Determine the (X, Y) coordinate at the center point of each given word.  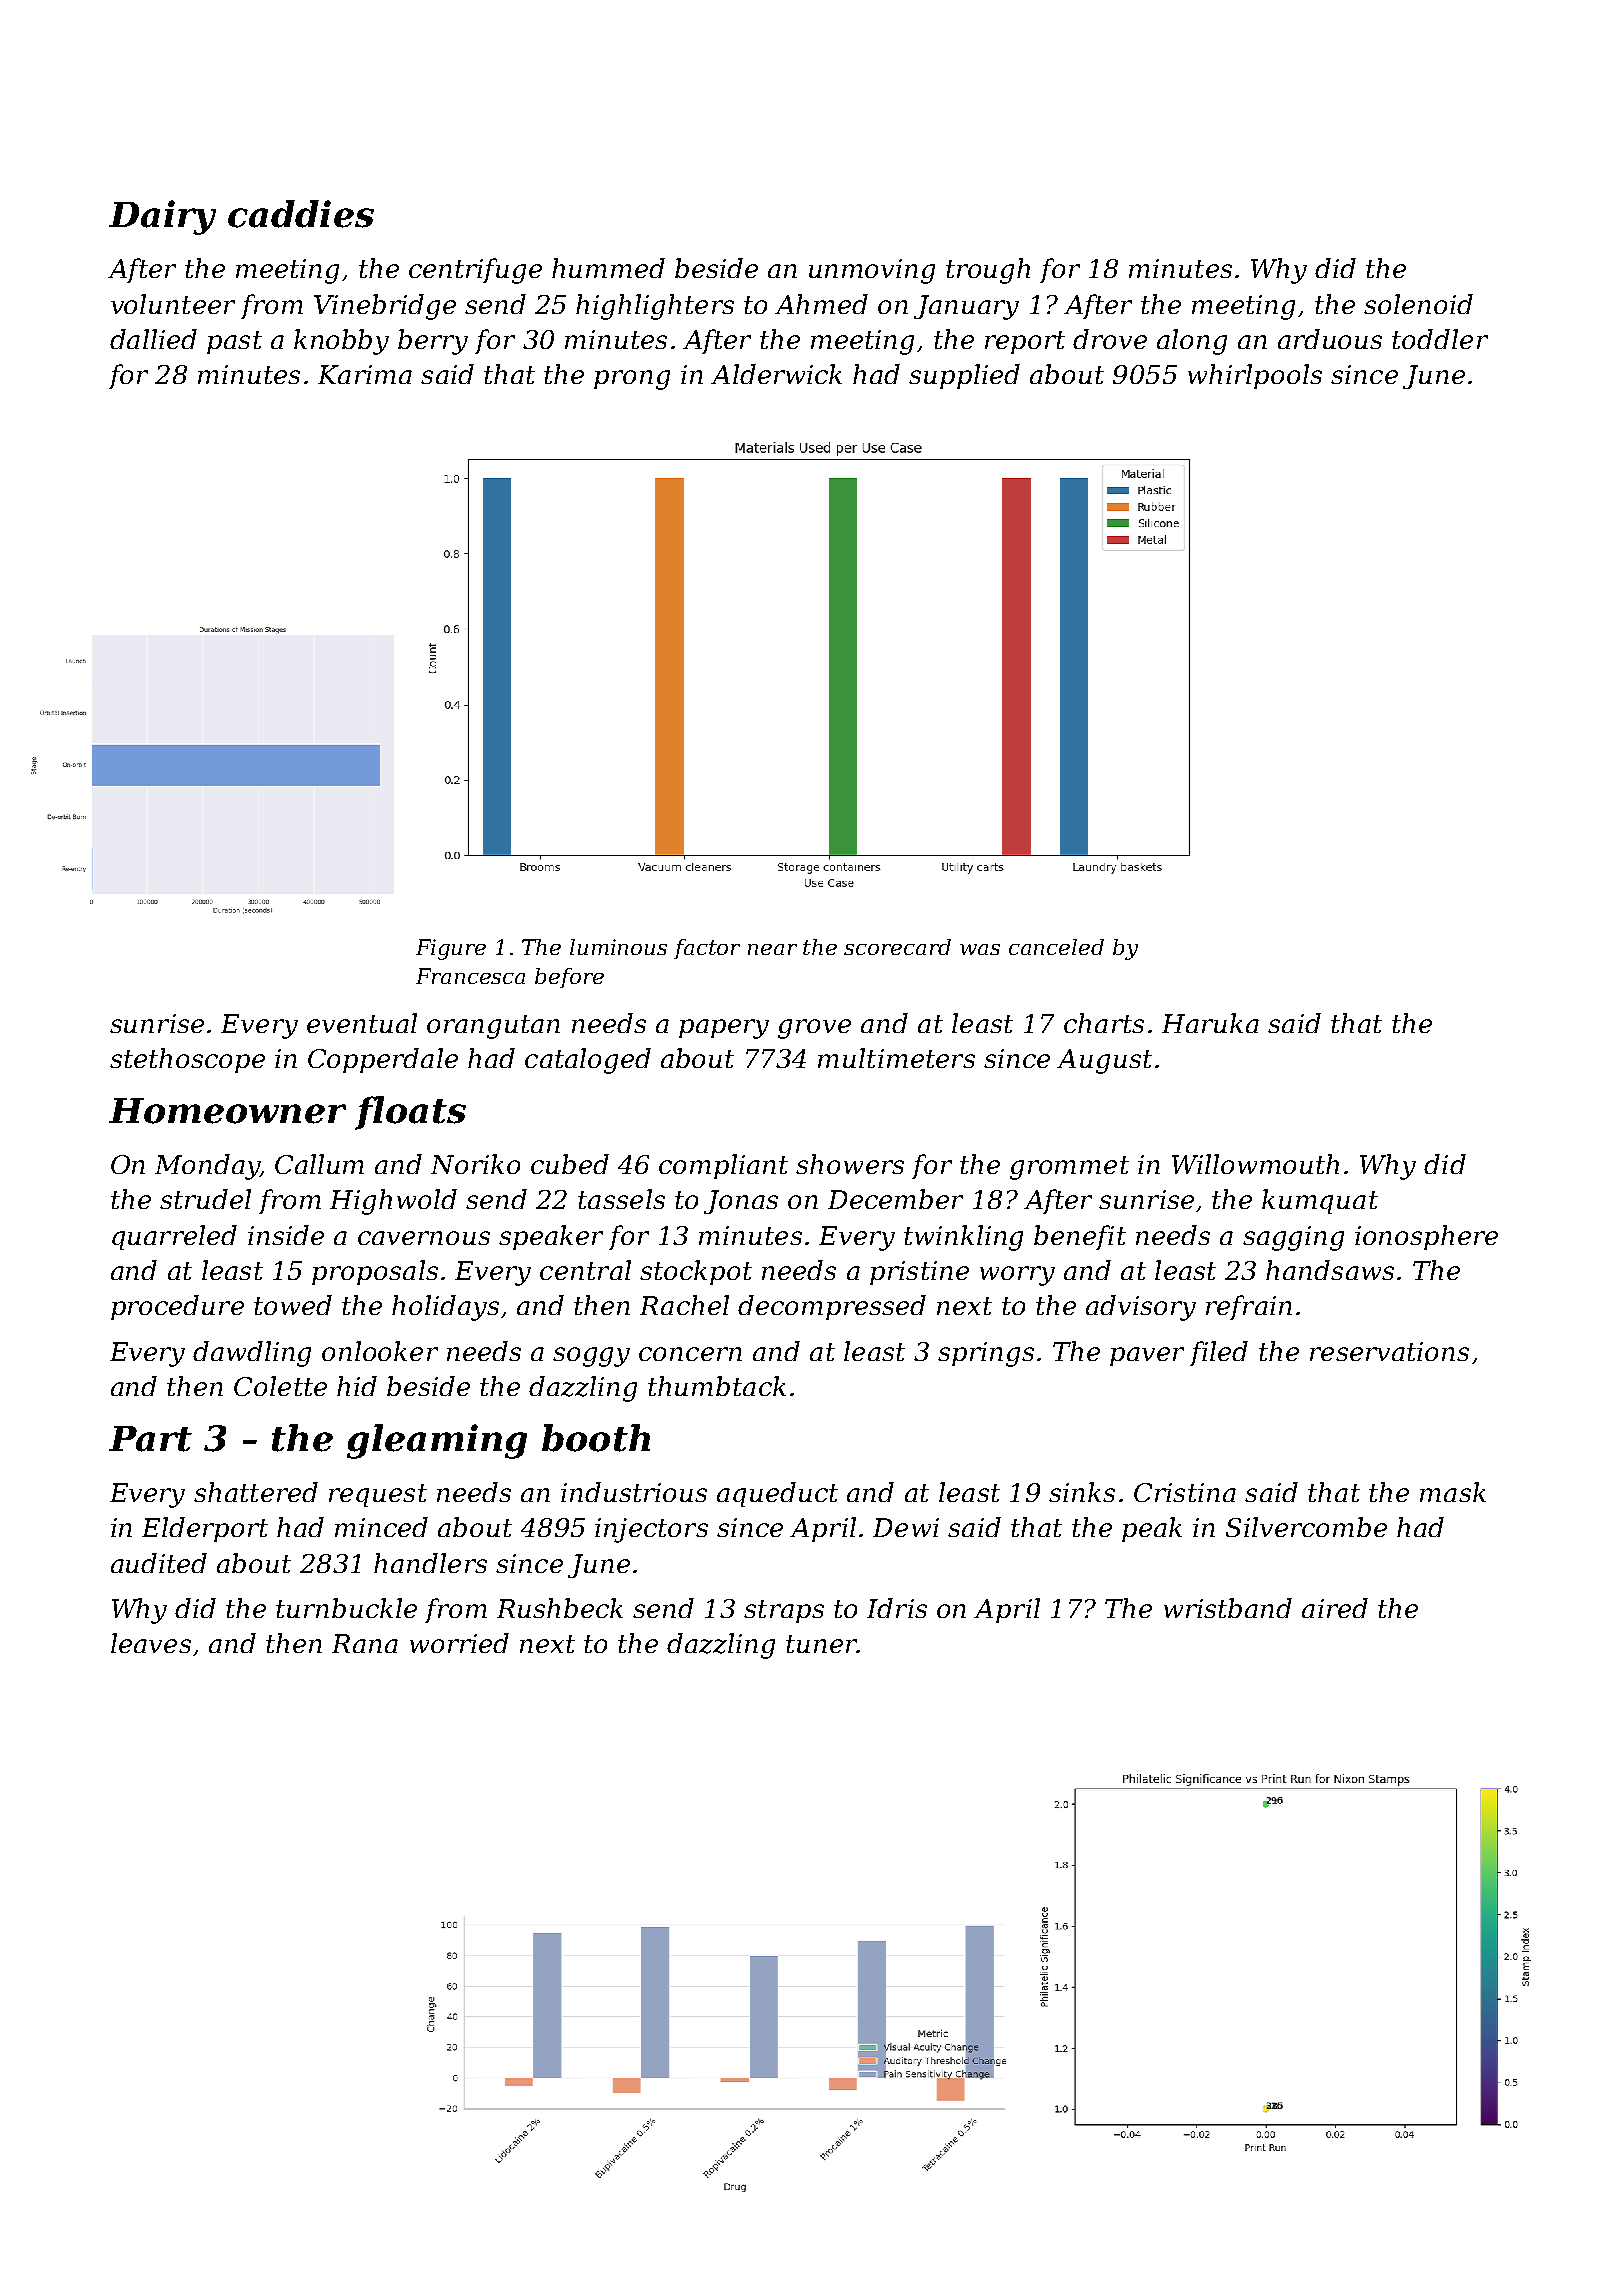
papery (724, 1029)
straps (784, 1611)
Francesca (470, 976)
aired (1335, 1608)
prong (632, 380)
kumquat (1320, 1201)
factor (707, 949)
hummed (608, 268)
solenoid (1418, 304)
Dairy (162, 217)
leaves (151, 1643)
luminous (618, 947)
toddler (1440, 339)
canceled (1056, 947)
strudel (205, 1199)
